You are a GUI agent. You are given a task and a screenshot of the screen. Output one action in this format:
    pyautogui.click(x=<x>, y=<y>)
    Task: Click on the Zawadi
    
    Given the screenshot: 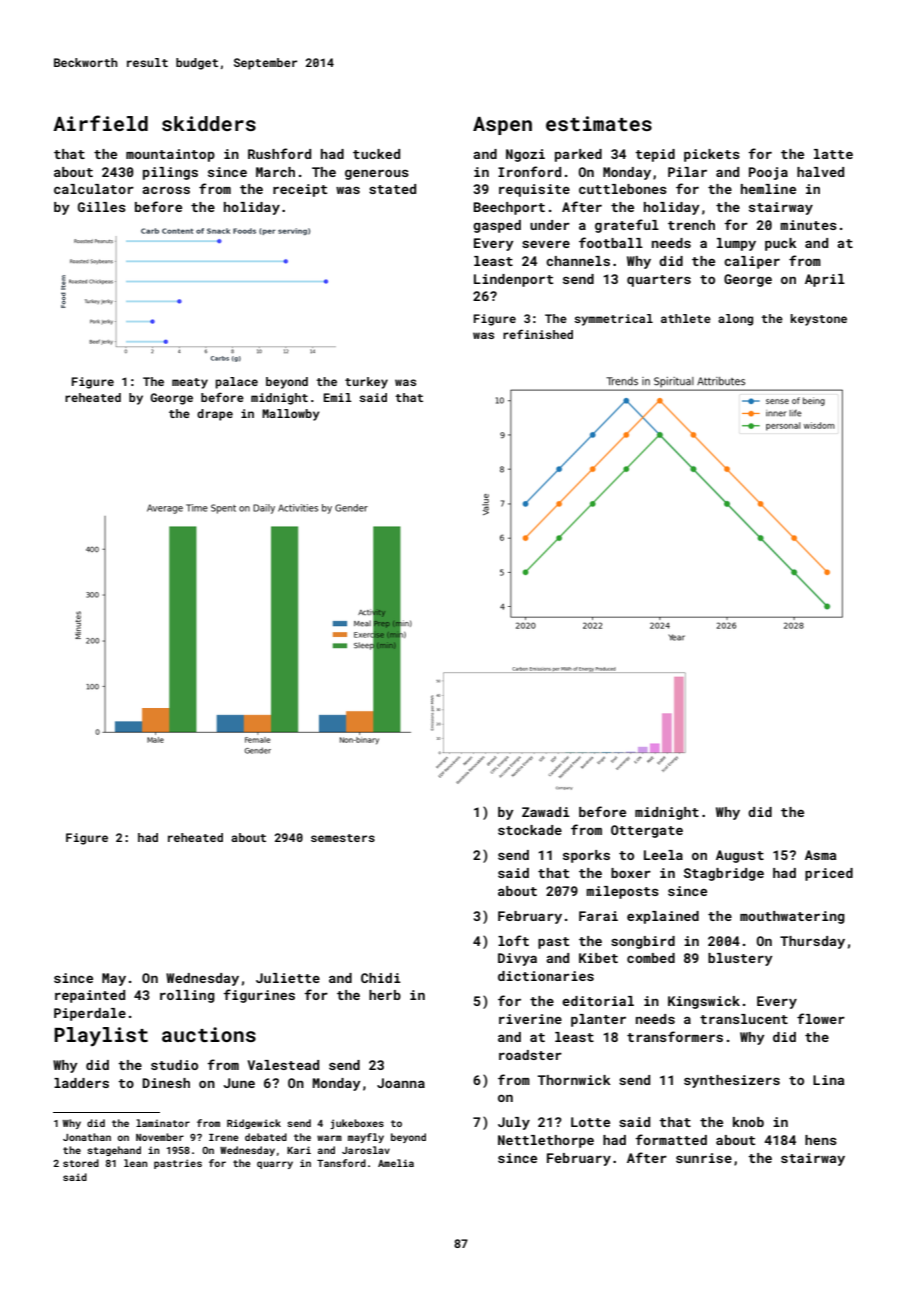 What is the action you would take?
    pyautogui.click(x=546, y=812)
